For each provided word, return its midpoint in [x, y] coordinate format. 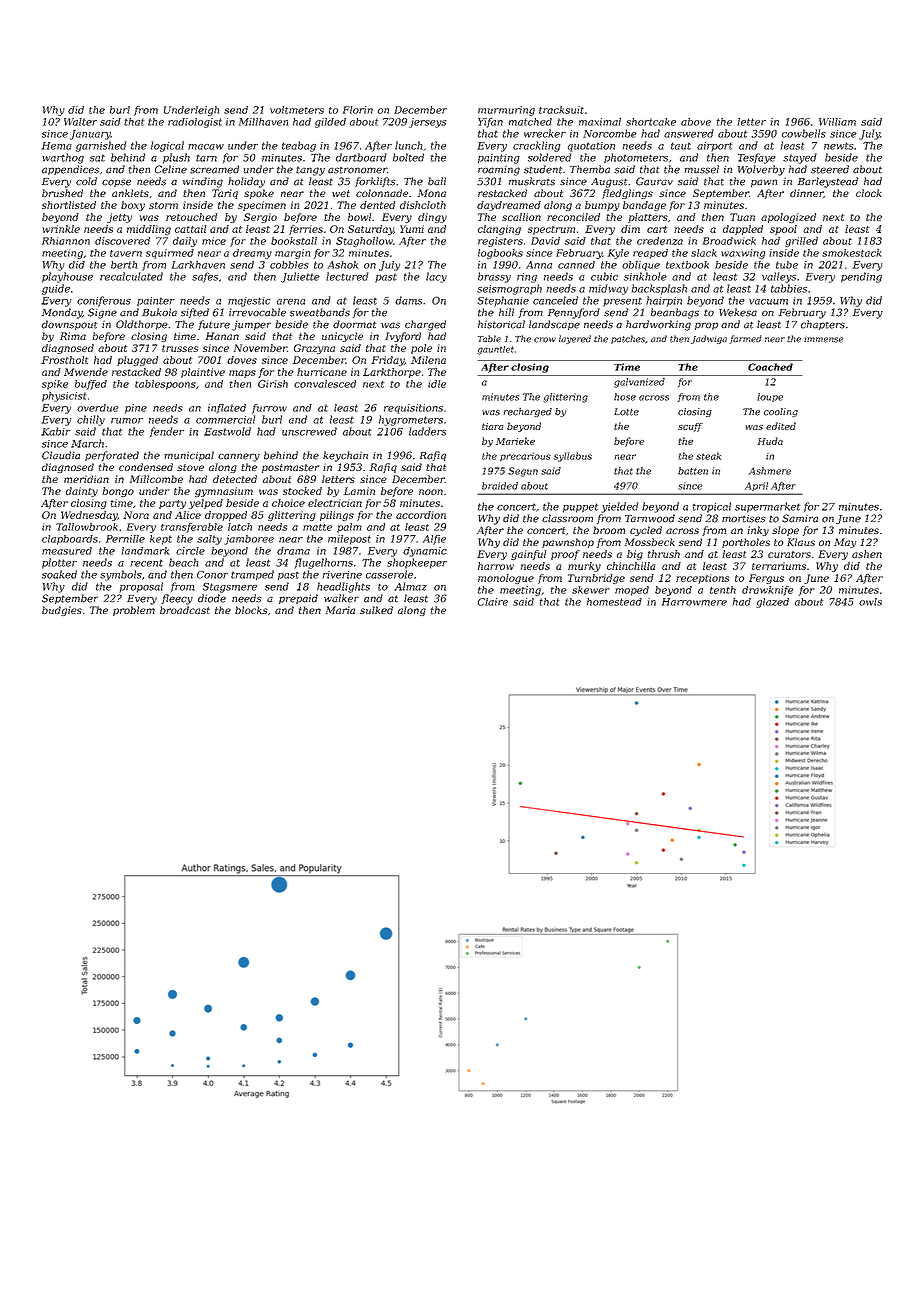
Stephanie [503, 301]
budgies [62, 611]
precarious [525, 456]
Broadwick [729, 241]
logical [167, 146]
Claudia [61, 455]
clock [868, 193]
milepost [349, 540]
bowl [360, 217]
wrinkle [61, 229]
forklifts [375, 182]
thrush [664, 554]
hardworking [658, 325]
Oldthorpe [142, 325]
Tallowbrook [87, 527]
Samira [800, 518]
